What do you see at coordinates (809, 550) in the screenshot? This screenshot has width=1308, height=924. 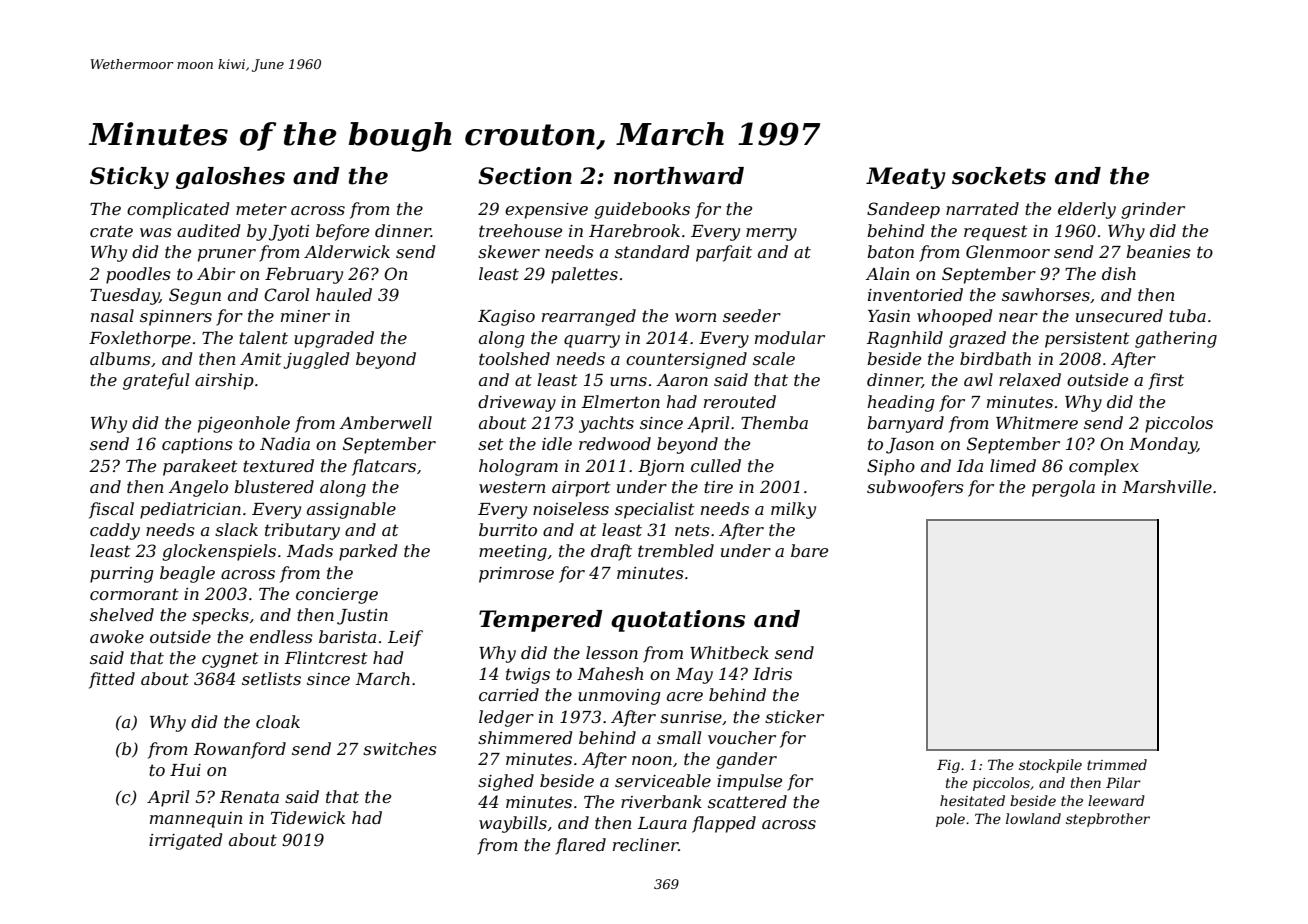 I see `bare` at bounding box center [809, 550].
